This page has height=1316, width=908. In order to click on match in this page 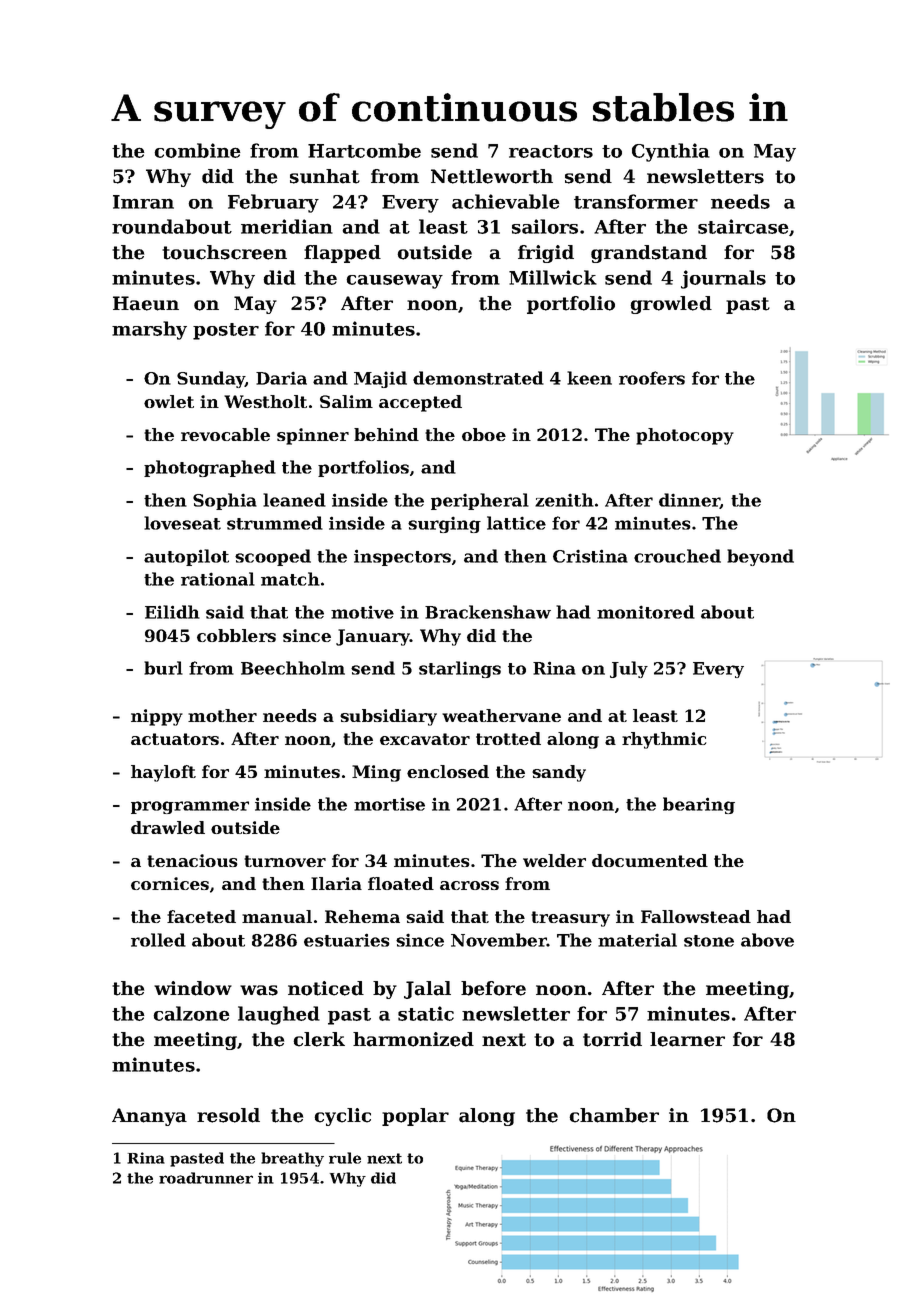, I will do `click(290, 579)`.
